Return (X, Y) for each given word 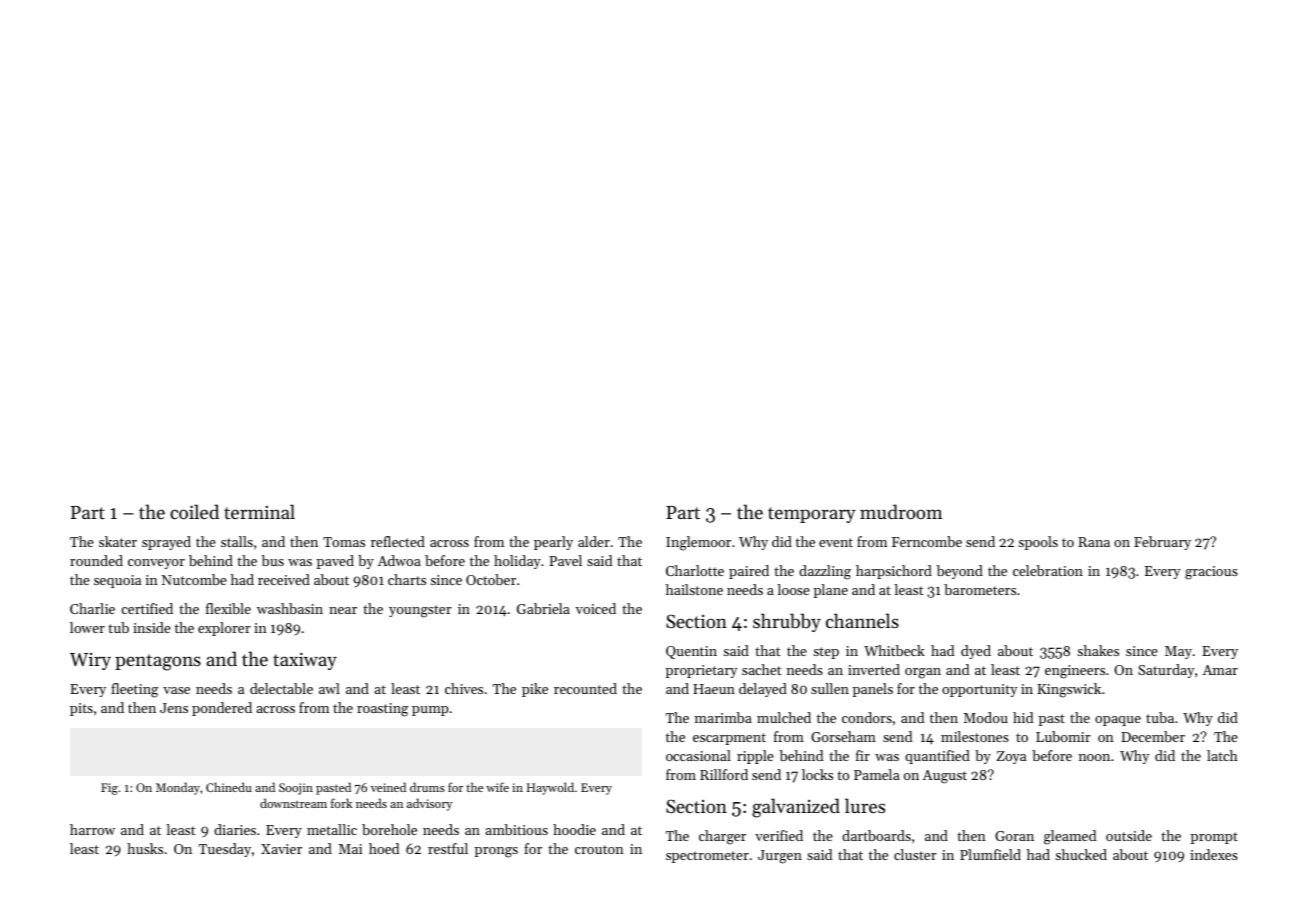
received (284, 579)
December (1153, 736)
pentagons (158, 662)
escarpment (729, 739)
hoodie (574, 829)
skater (118, 541)
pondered (222, 709)
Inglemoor (698, 543)
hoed (384, 848)
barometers (980, 589)
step (826, 653)
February (1162, 543)
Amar (1220, 670)
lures (865, 805)
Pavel (565, 560)
